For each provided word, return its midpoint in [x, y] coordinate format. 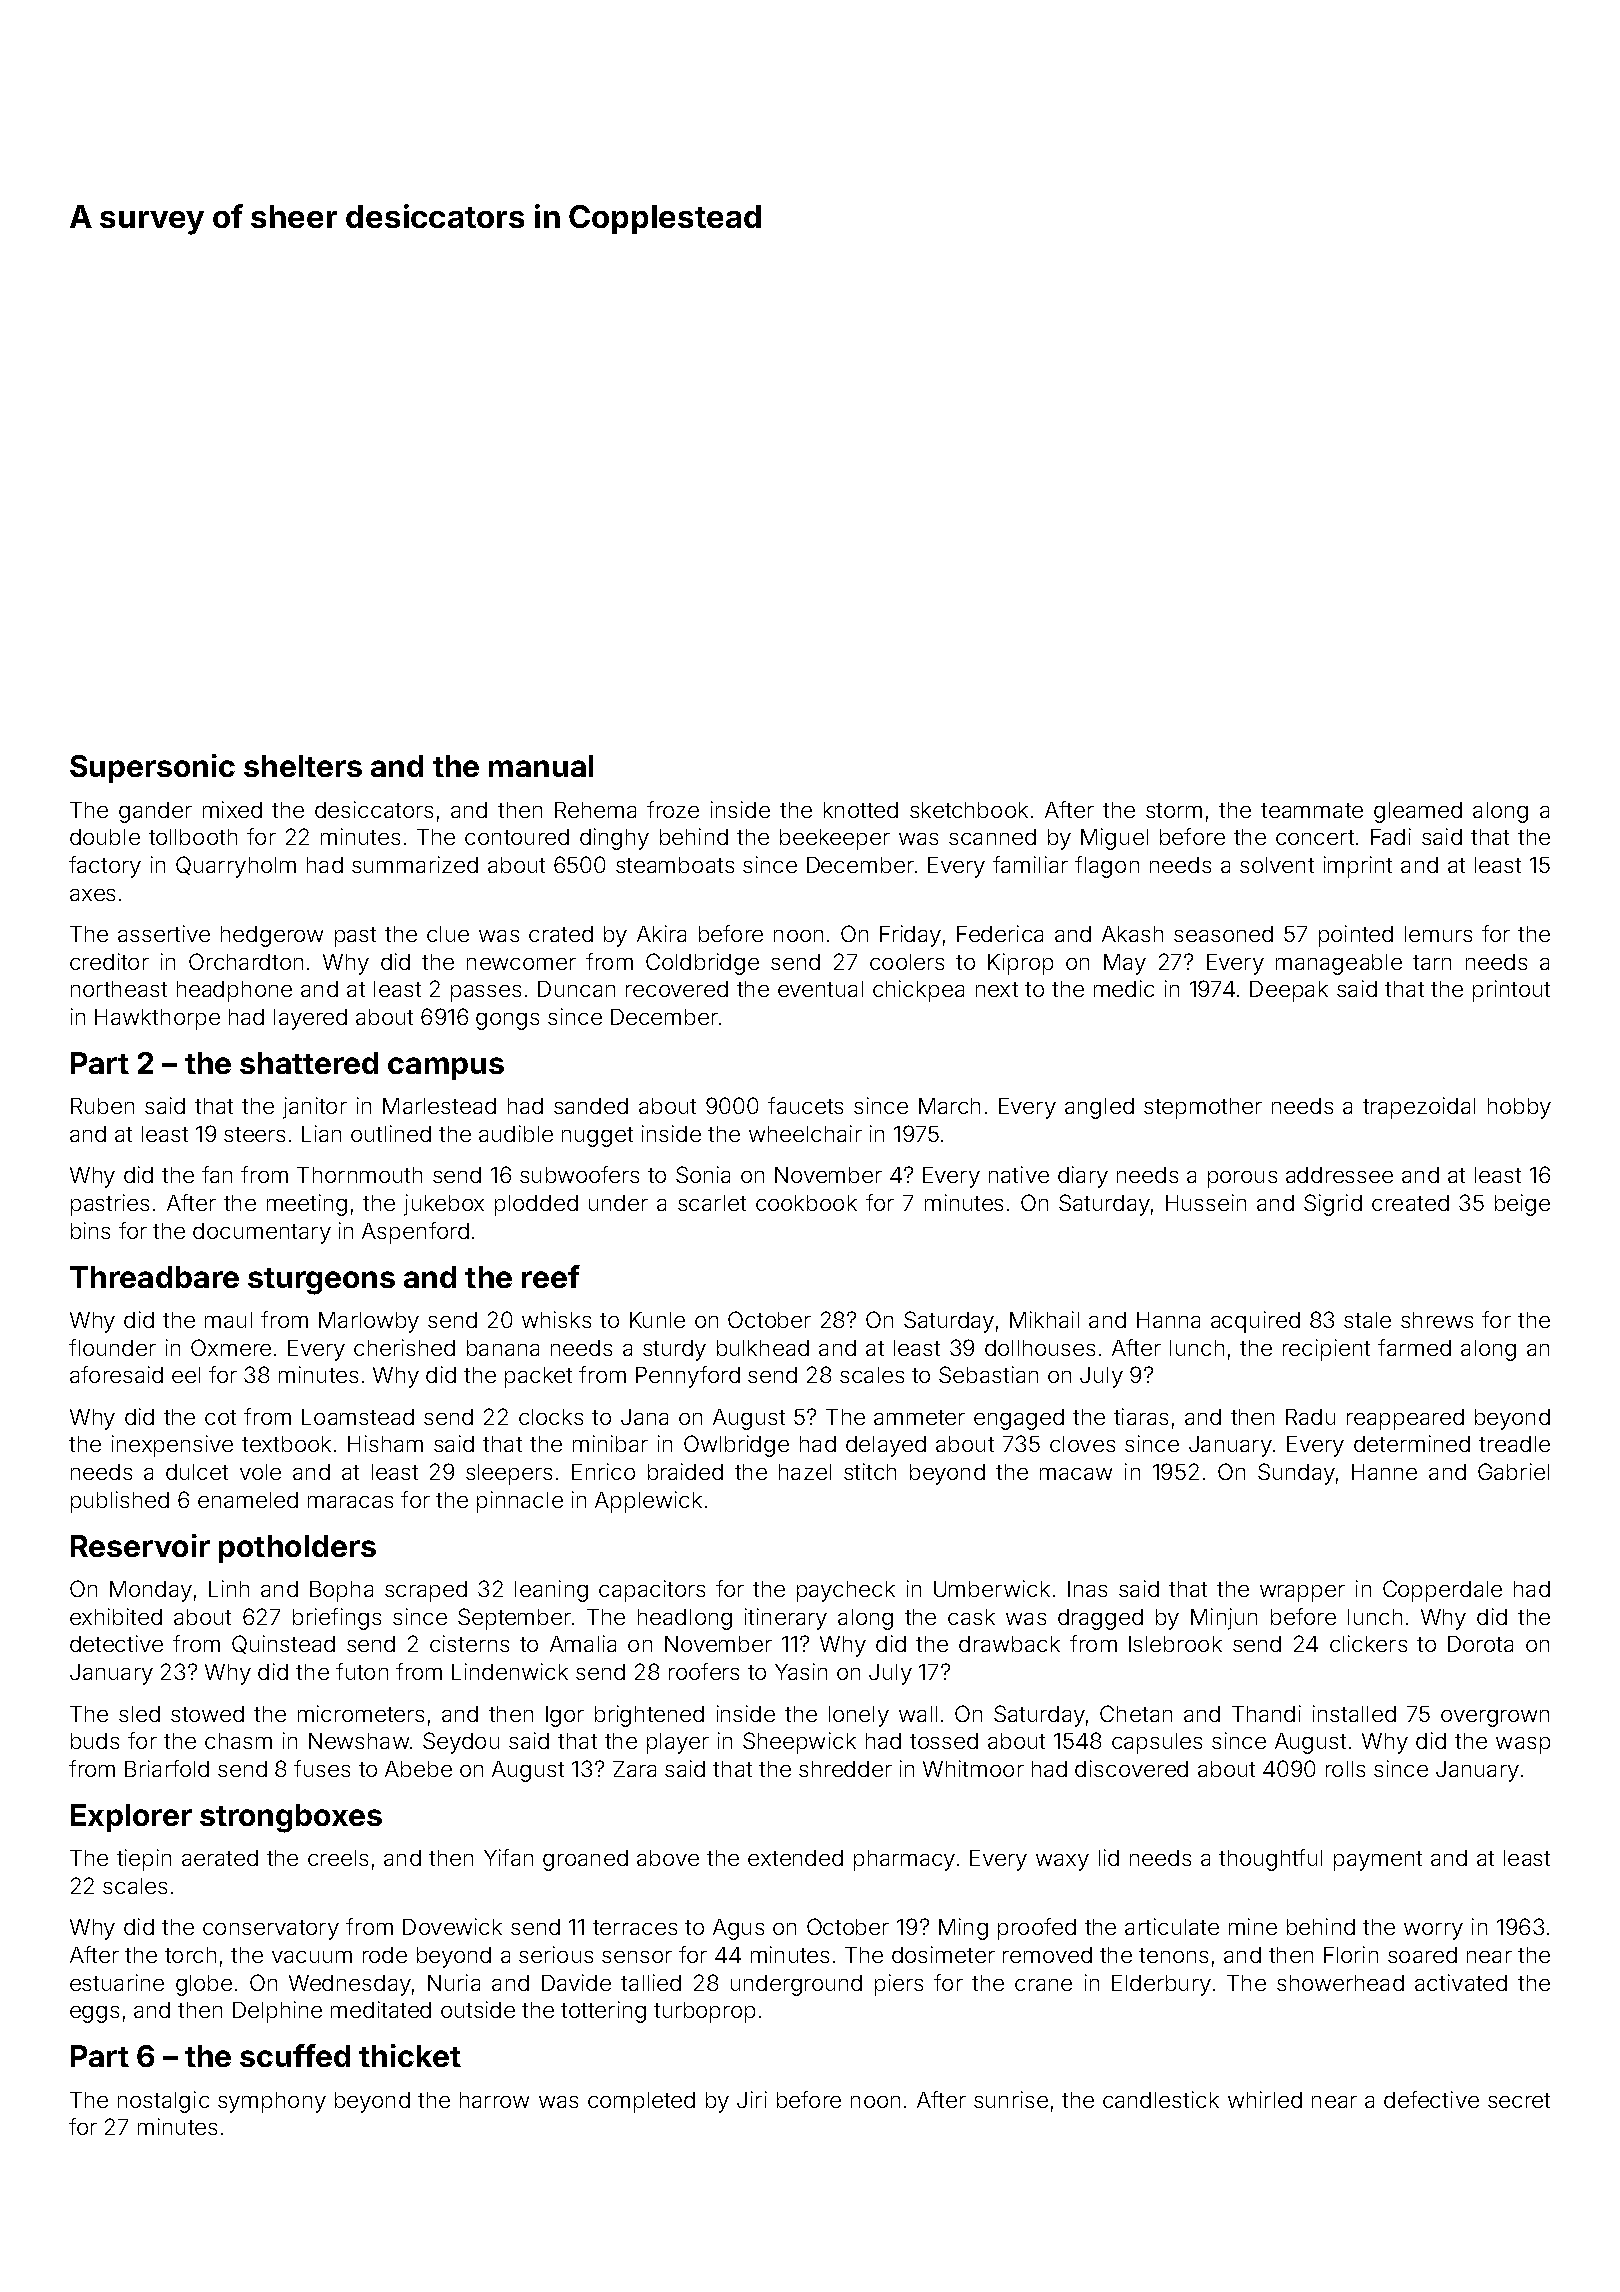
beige [1522, 1205]
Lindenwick [510, 1671]
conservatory [271, 1930]
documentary [262, 1233]
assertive [164, 933]
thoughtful [1270, 1860]
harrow [494, 2100]
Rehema [595, 810]
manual [541, 766]
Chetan [1136, 1713]
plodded [536, 1205]
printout [1511, 991]
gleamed [1418, 812]
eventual [820, 989]
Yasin [801, 1671]
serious [556, 1954]
